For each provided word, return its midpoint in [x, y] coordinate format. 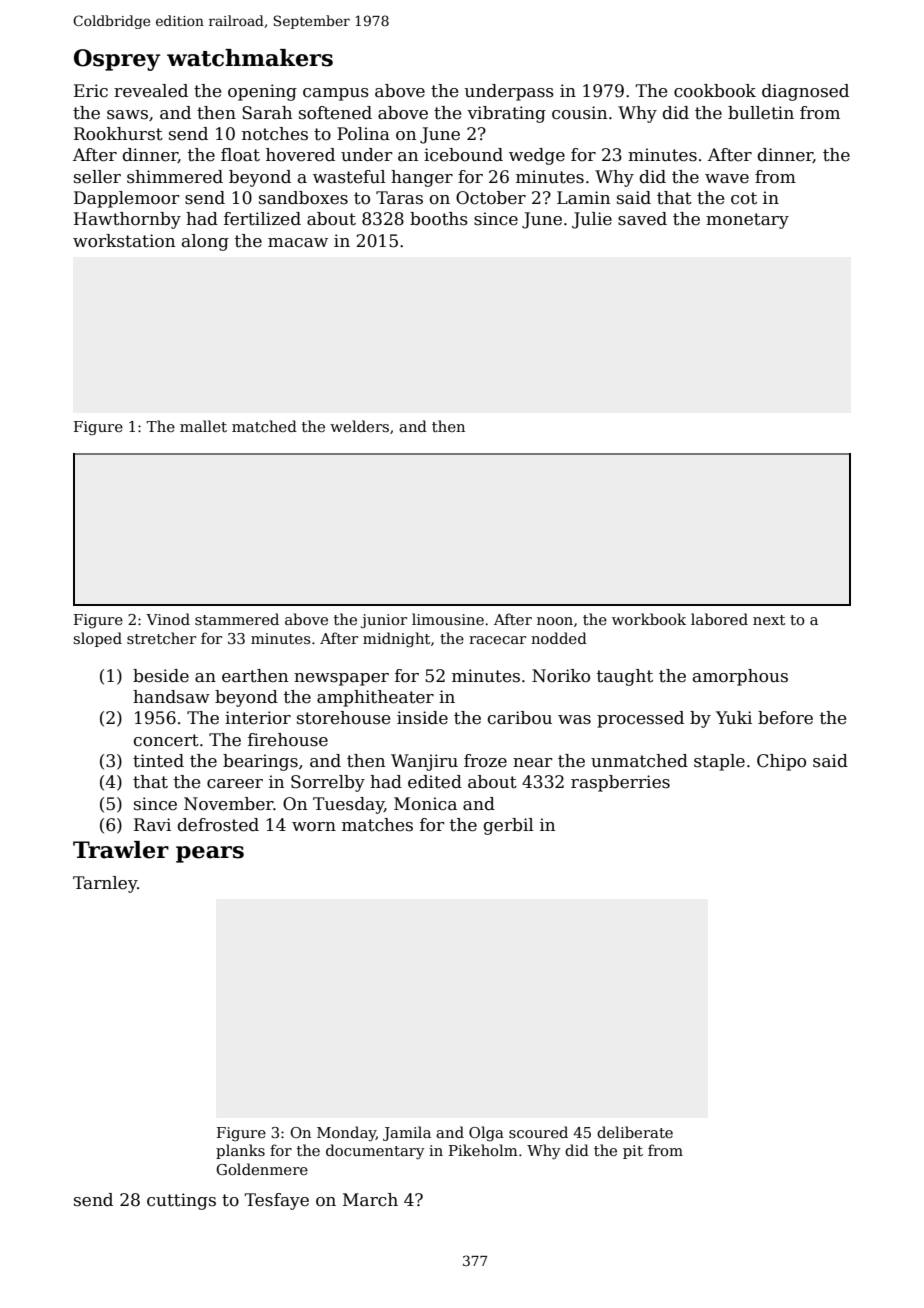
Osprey [117, 60]
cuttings [181, 1201]
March [370, 1200]
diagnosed [805, 92]
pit [633, 1152]
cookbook [715, 91]
